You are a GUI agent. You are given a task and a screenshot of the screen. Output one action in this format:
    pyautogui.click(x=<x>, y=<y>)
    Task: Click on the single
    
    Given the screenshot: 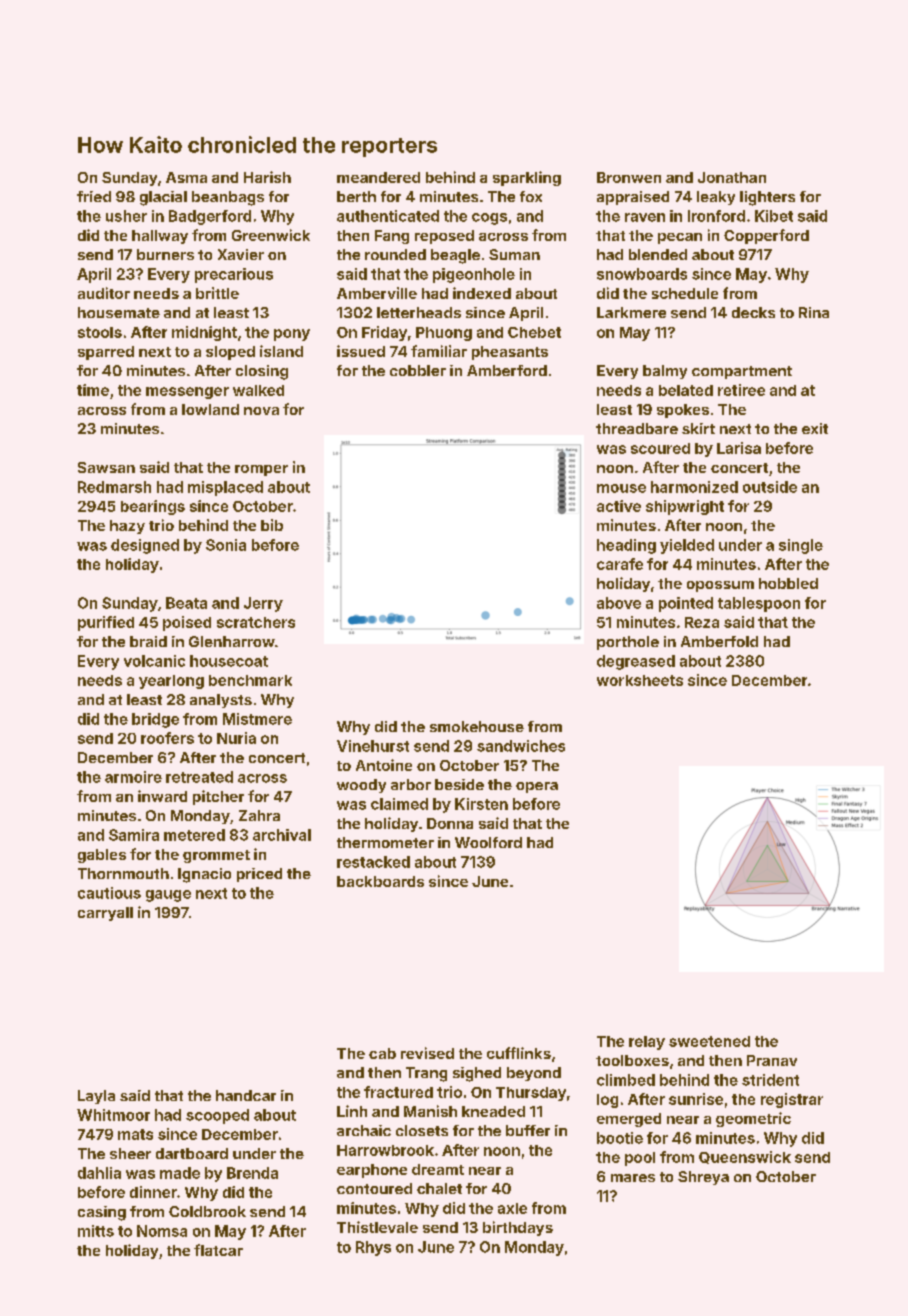 What is the action you would take?
    pyautogui.click(x=801, y=546)
